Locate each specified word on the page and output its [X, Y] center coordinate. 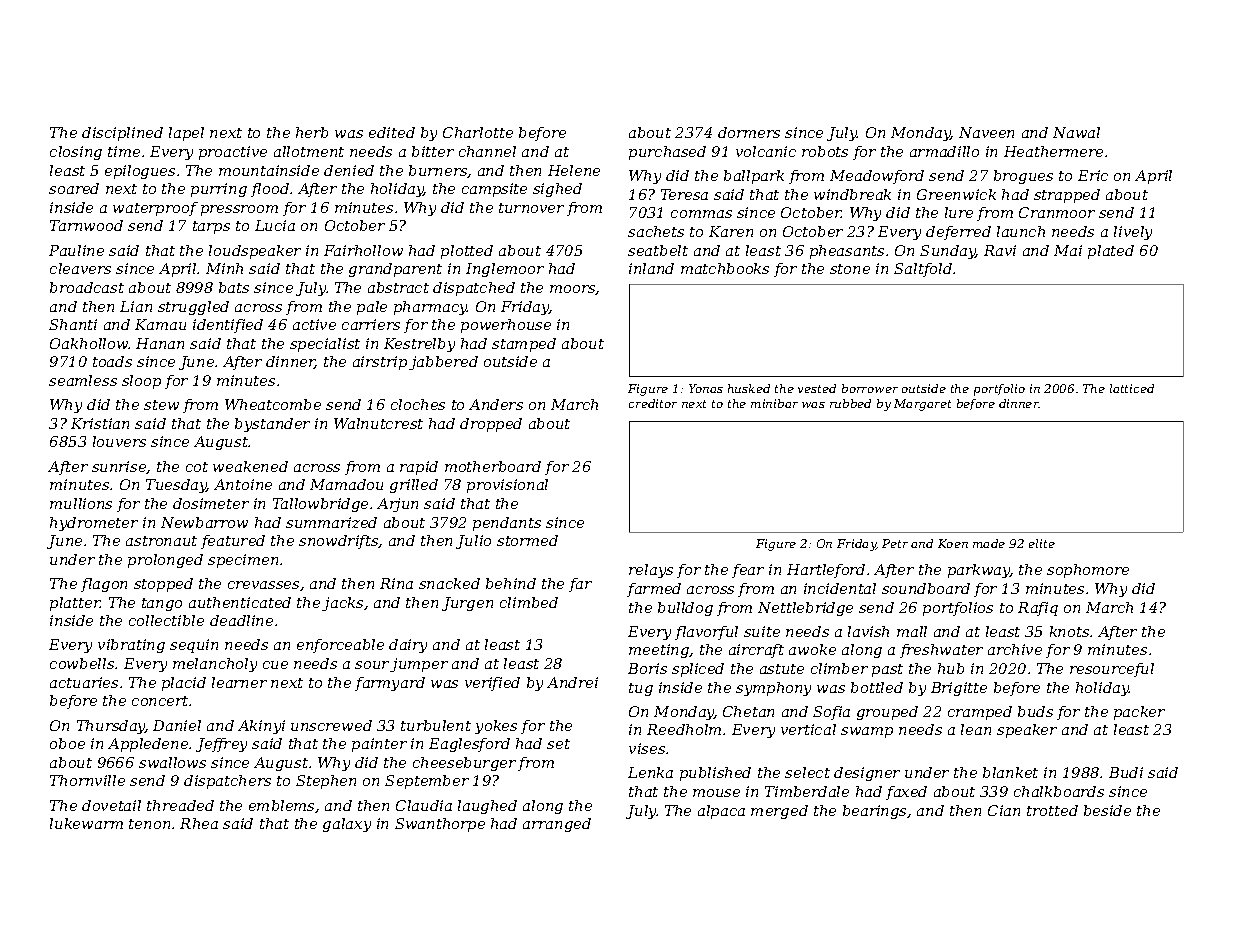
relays [651, 571]
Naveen [986, 132]
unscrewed [331, 725]
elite [1042, 543]
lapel [186, 134]
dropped [491, 425]
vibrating [131, 646]
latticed [1132, 388]
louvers [119, 441]
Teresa [684, 194]
